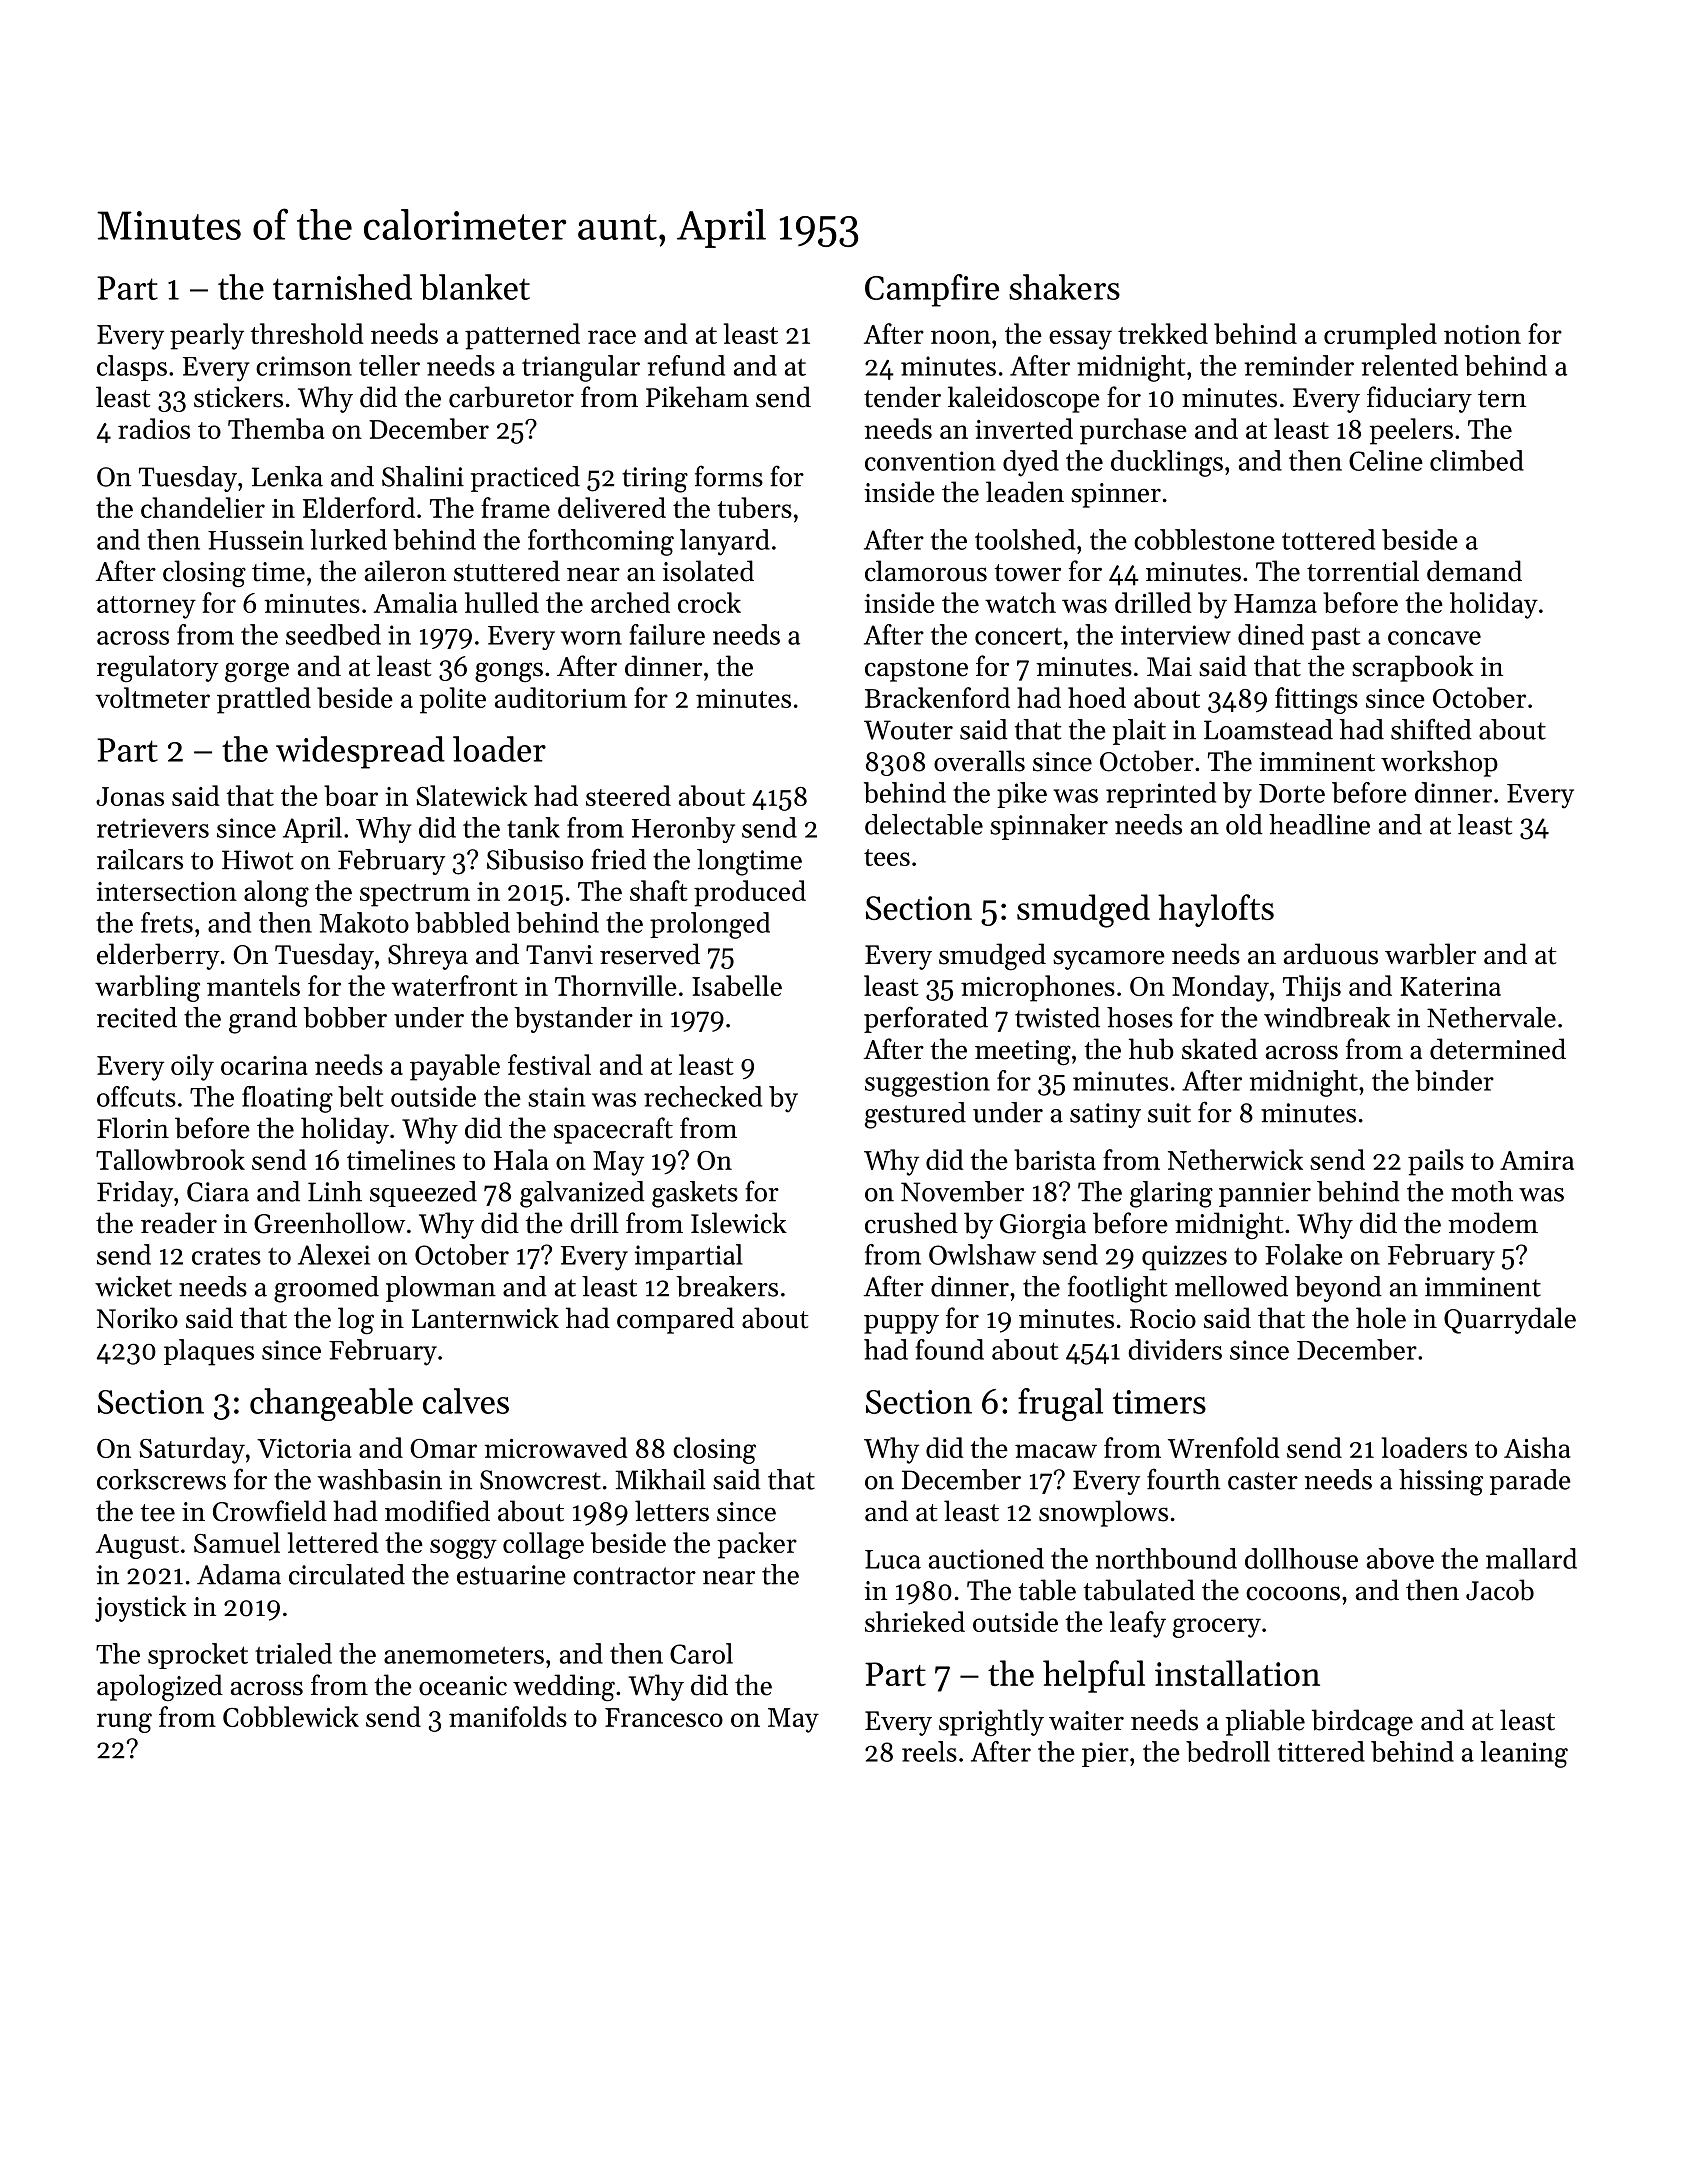 The height and width of the image is (2178, 1683). I want to click on frets, so click(167, 922).
